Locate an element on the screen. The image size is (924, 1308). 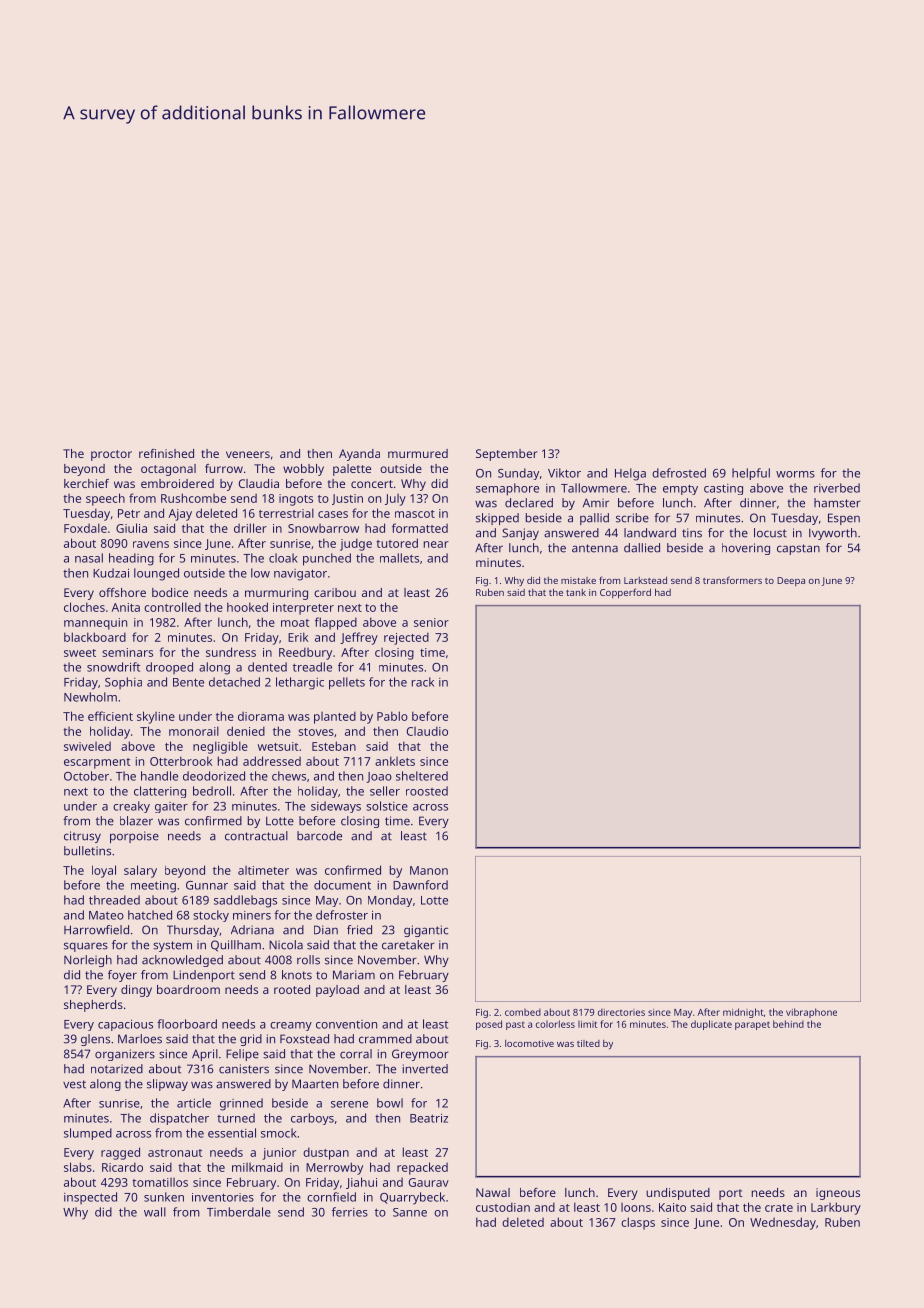
Deepa is located at coordinates (791, 581).
